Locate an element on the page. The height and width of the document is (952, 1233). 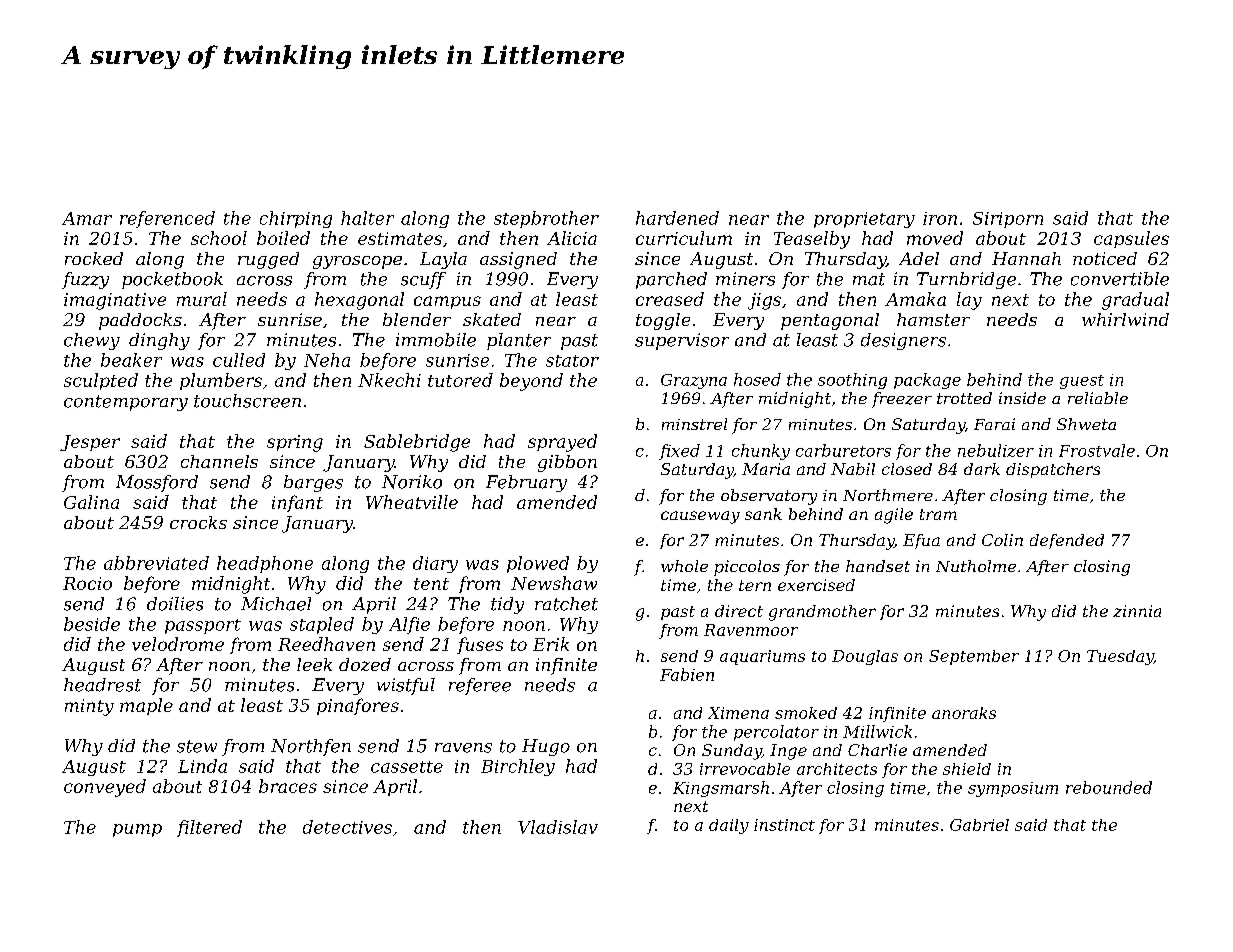
anoraks is located at coordinates (964, 713).
